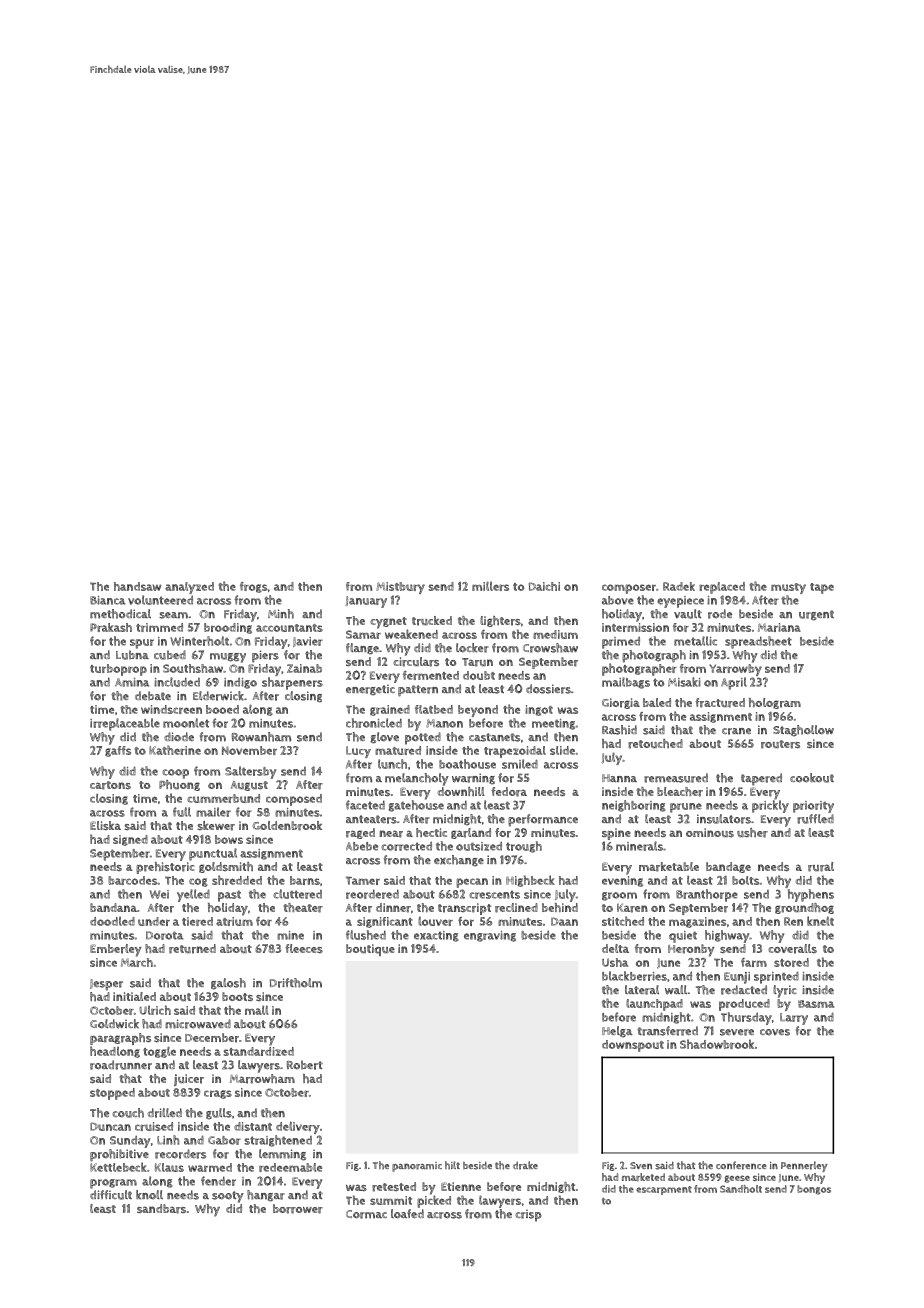 The width and height of the screenshot is (924, 1308). I want to click on volunteered, so click(160, 600).
